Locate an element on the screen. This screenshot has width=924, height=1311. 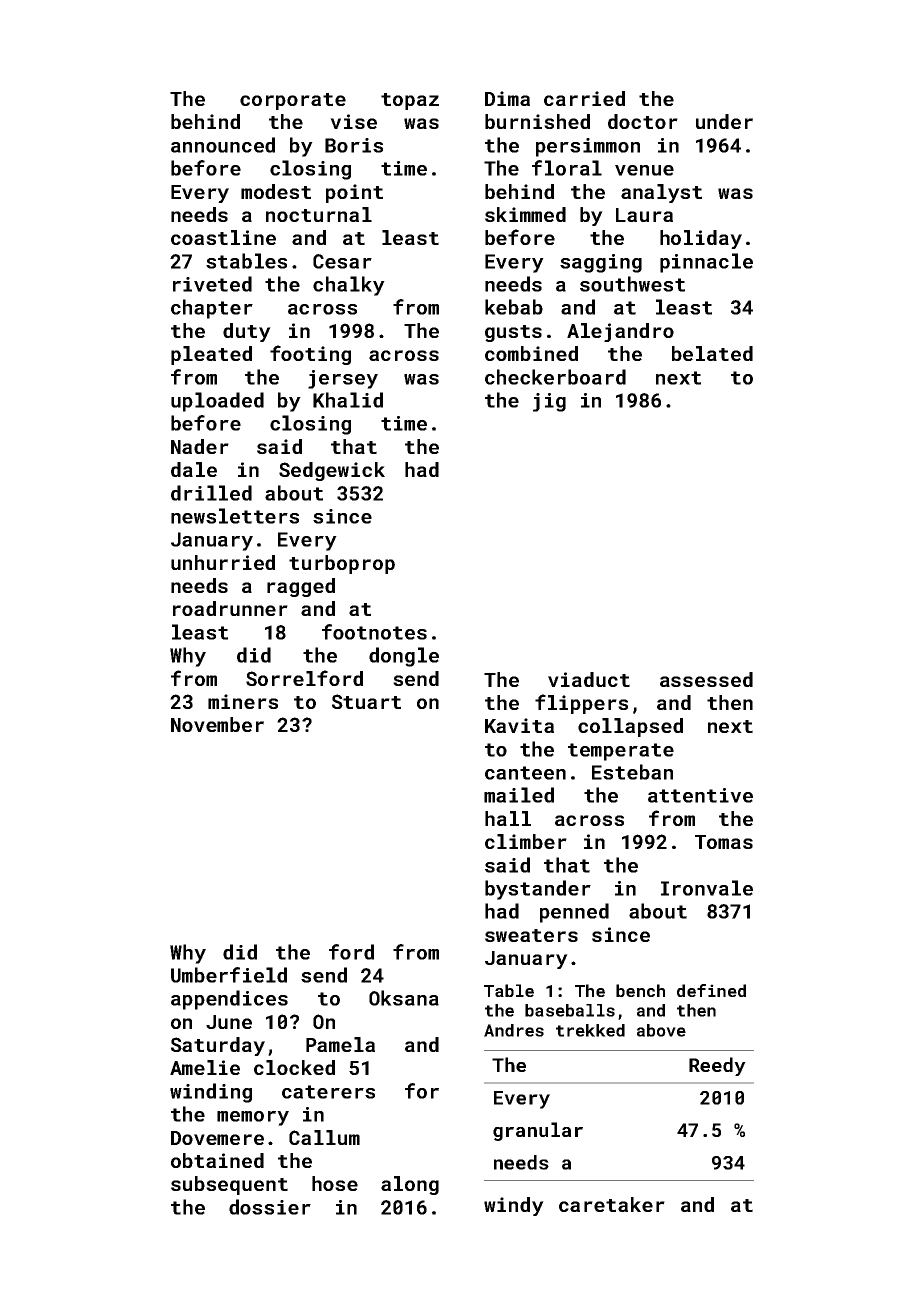
corporate is located at coordinates (293, 101).
